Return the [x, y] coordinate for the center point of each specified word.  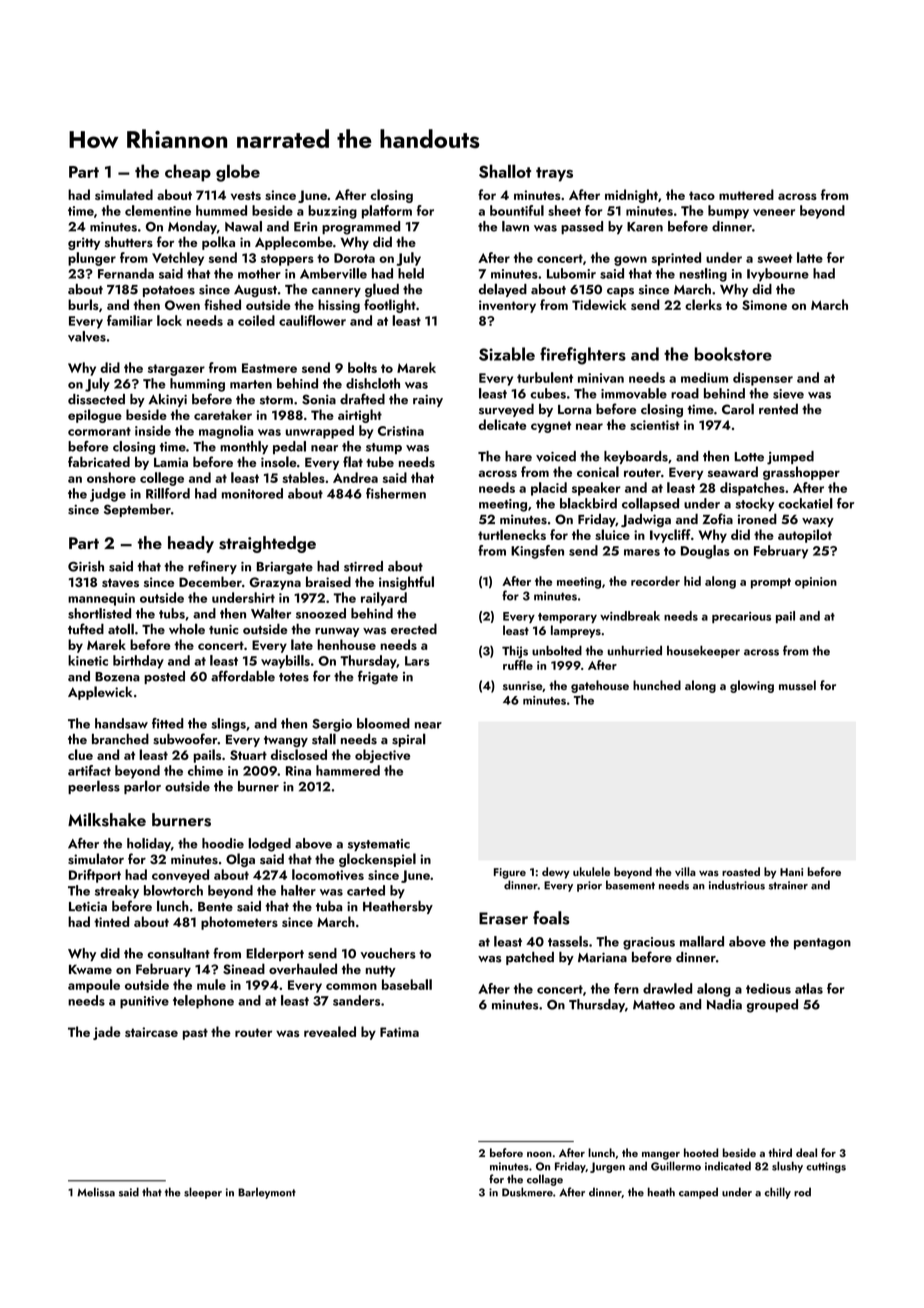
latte [810, 257]
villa [685, 871]
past [195, 1034]
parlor [142, 787]
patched [530, 958]
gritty [84, 243]
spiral [409, 740]
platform [387, 212]
